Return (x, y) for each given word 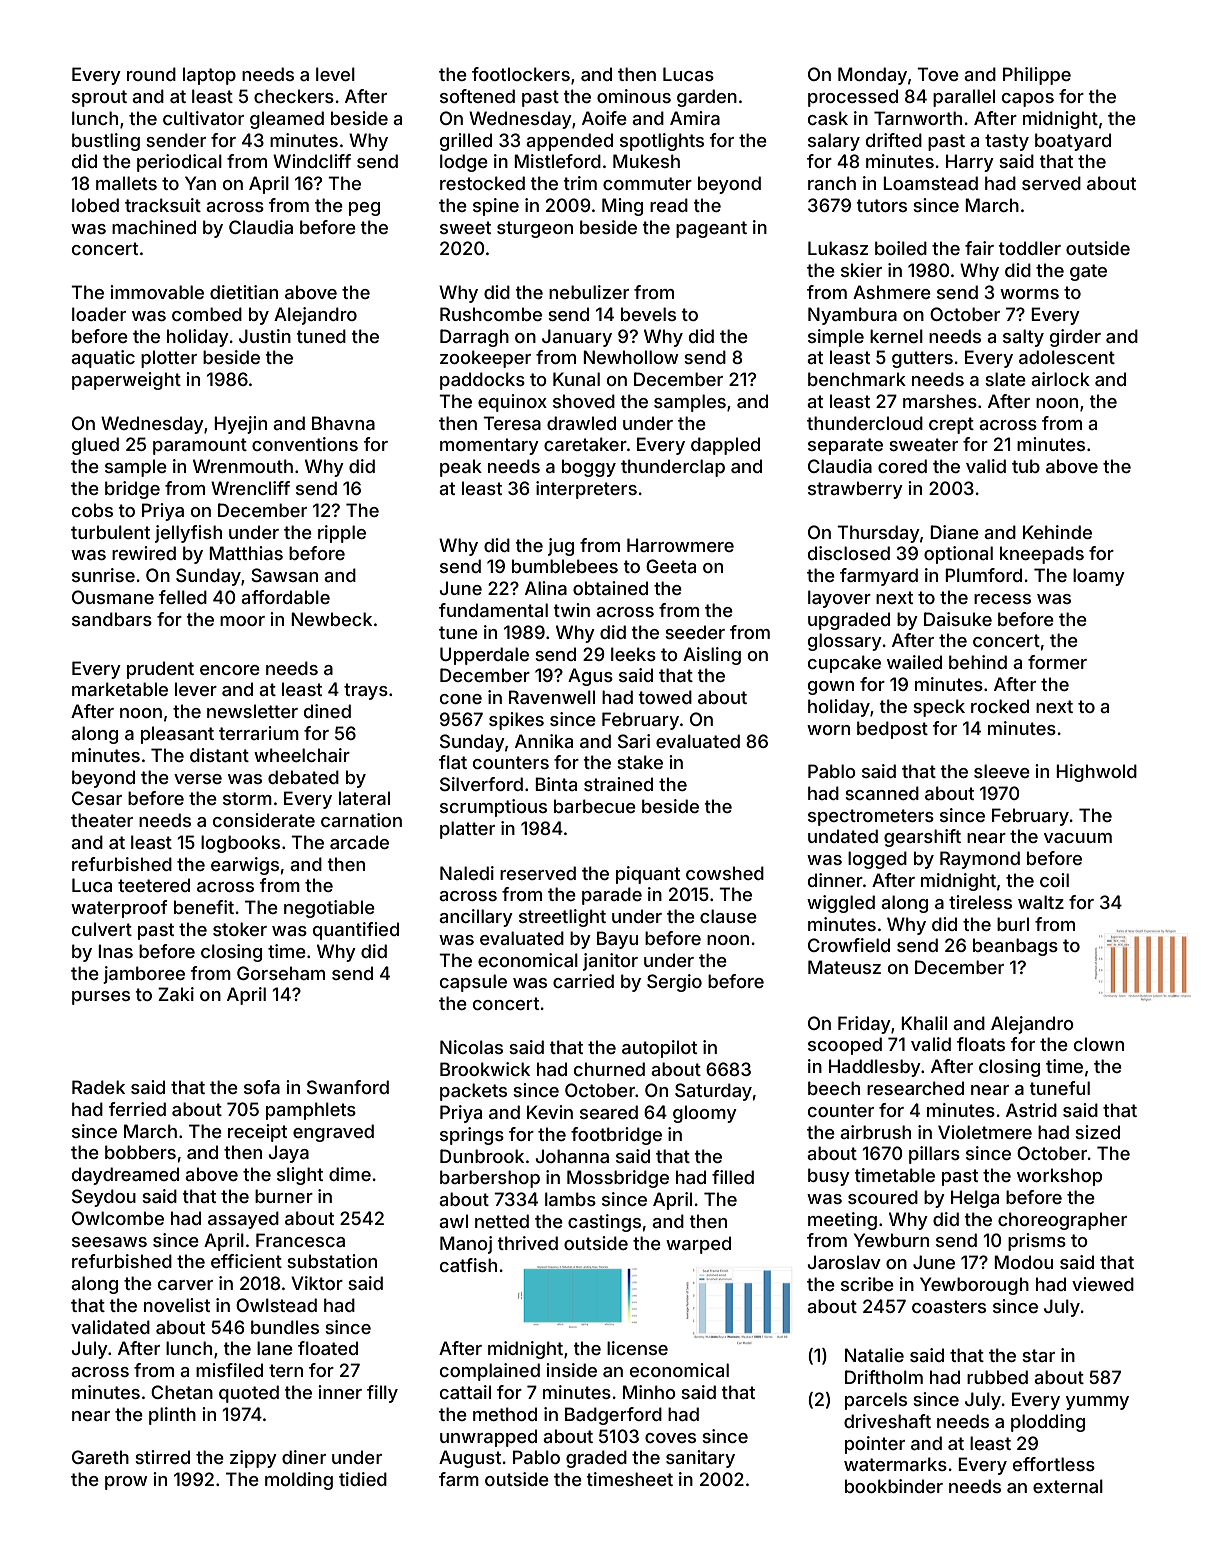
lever (196, 689)
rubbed (997, 1377)
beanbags (1015, 947)
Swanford (348, 1087)
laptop (209, 76)
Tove (938, 74)
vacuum (1078, 838)
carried (583, 981)
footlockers (521, 74)
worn (828, 730)
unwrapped (488, 1438)
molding (299, 1481)
